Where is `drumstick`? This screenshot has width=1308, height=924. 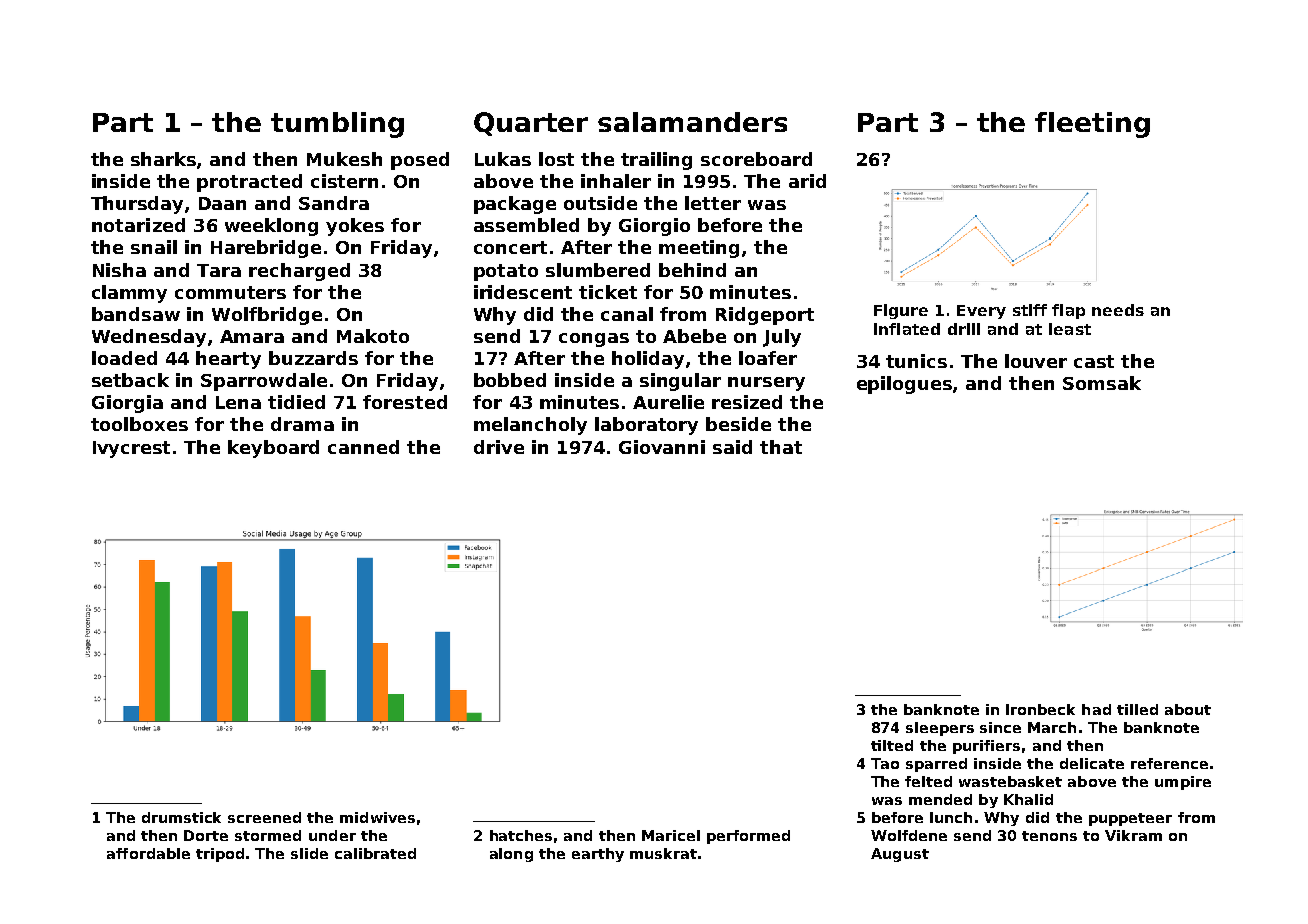
drumstick is located at coordinates (181, 817).
